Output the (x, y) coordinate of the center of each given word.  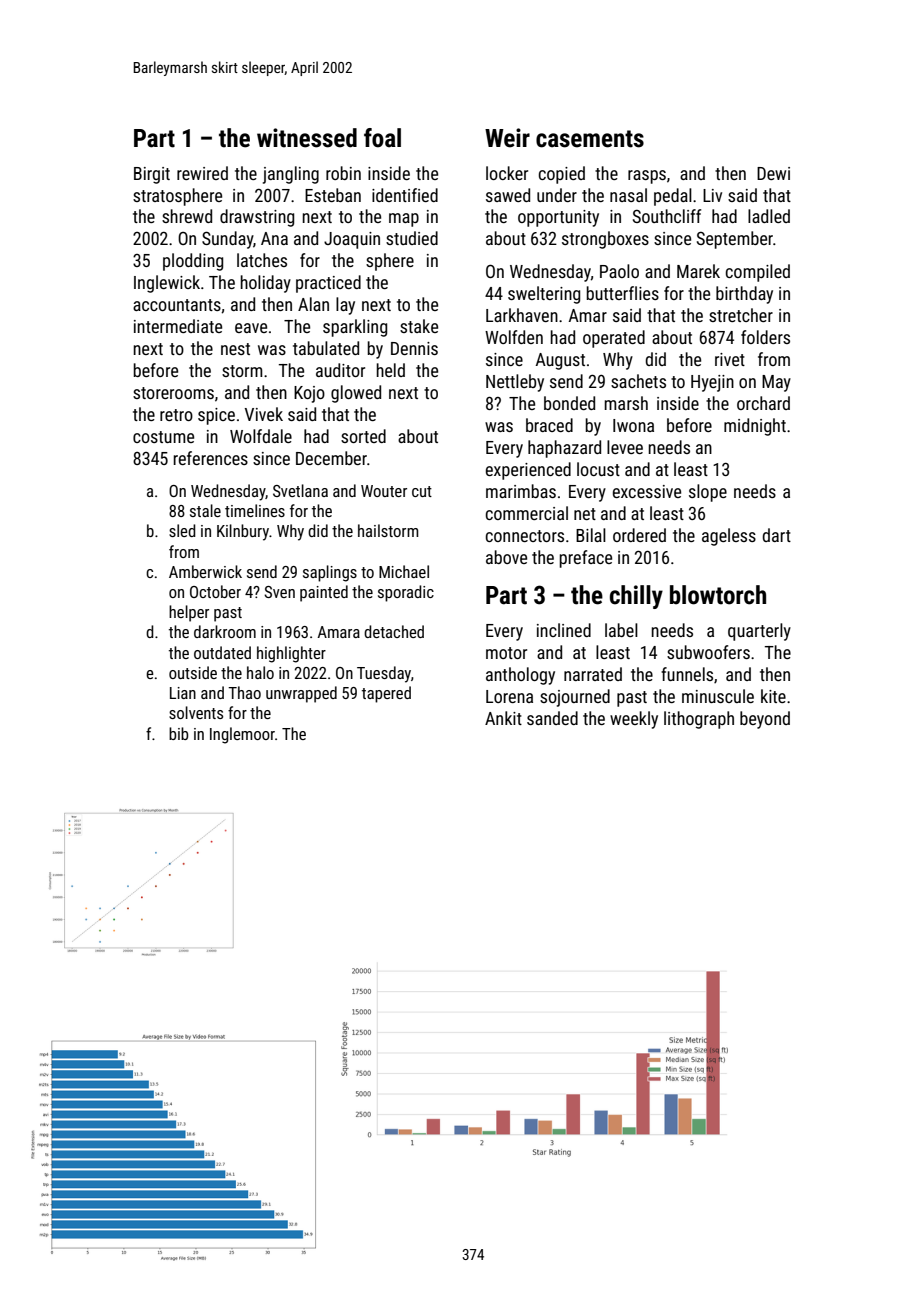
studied (412, 238)
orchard (763, 403)
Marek (698, 271)
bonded (569, 403)
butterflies (623, 293)
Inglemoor (242, 735)
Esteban (333, 195)
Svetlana (300, 490)
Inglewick (167, 284)
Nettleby (515, 383)
